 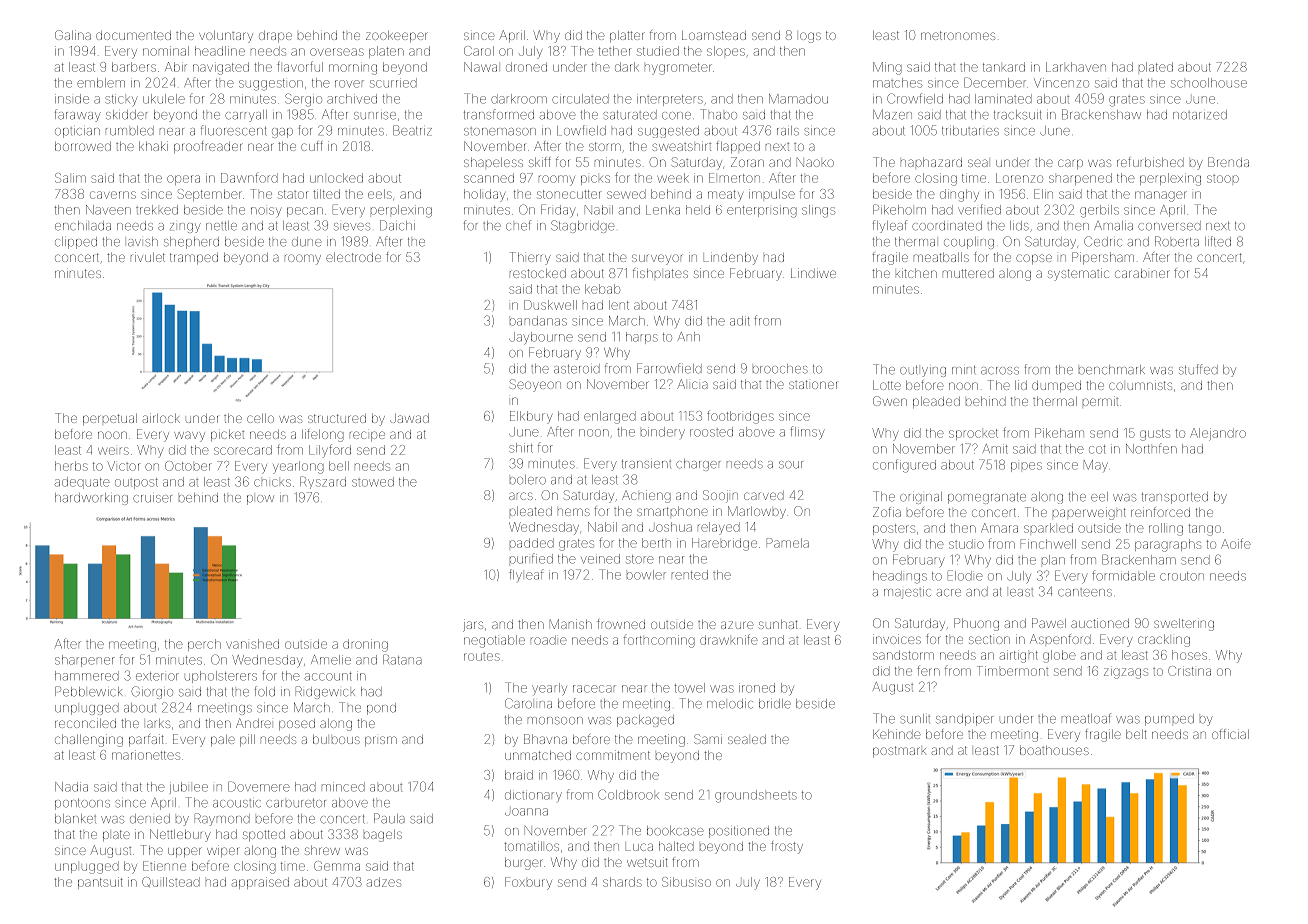 What do you see at coordinates (788, 131) in the page?
I see `rails` at bounding box center [788, 131].
